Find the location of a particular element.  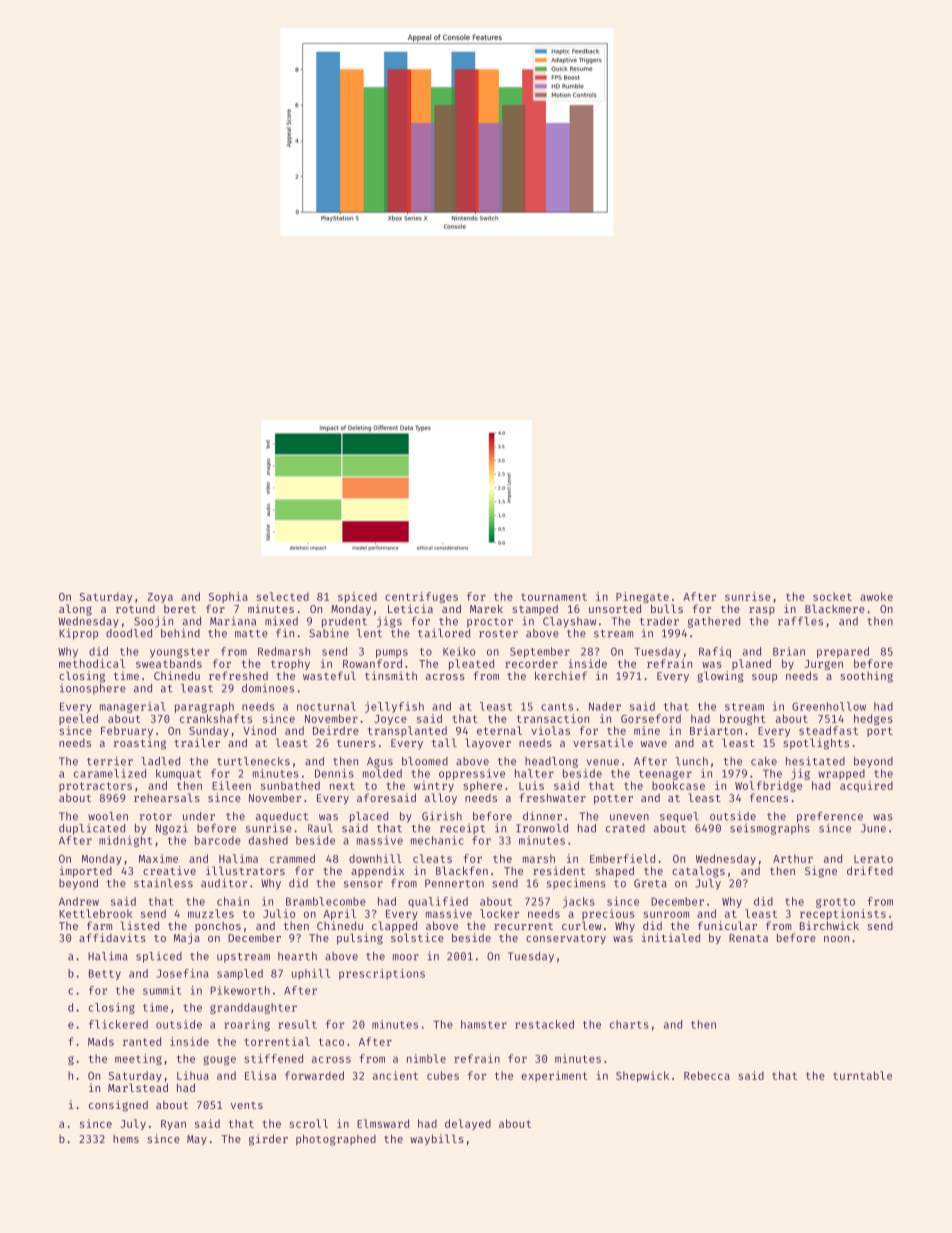

preference is located at coordinates (830, 817).
